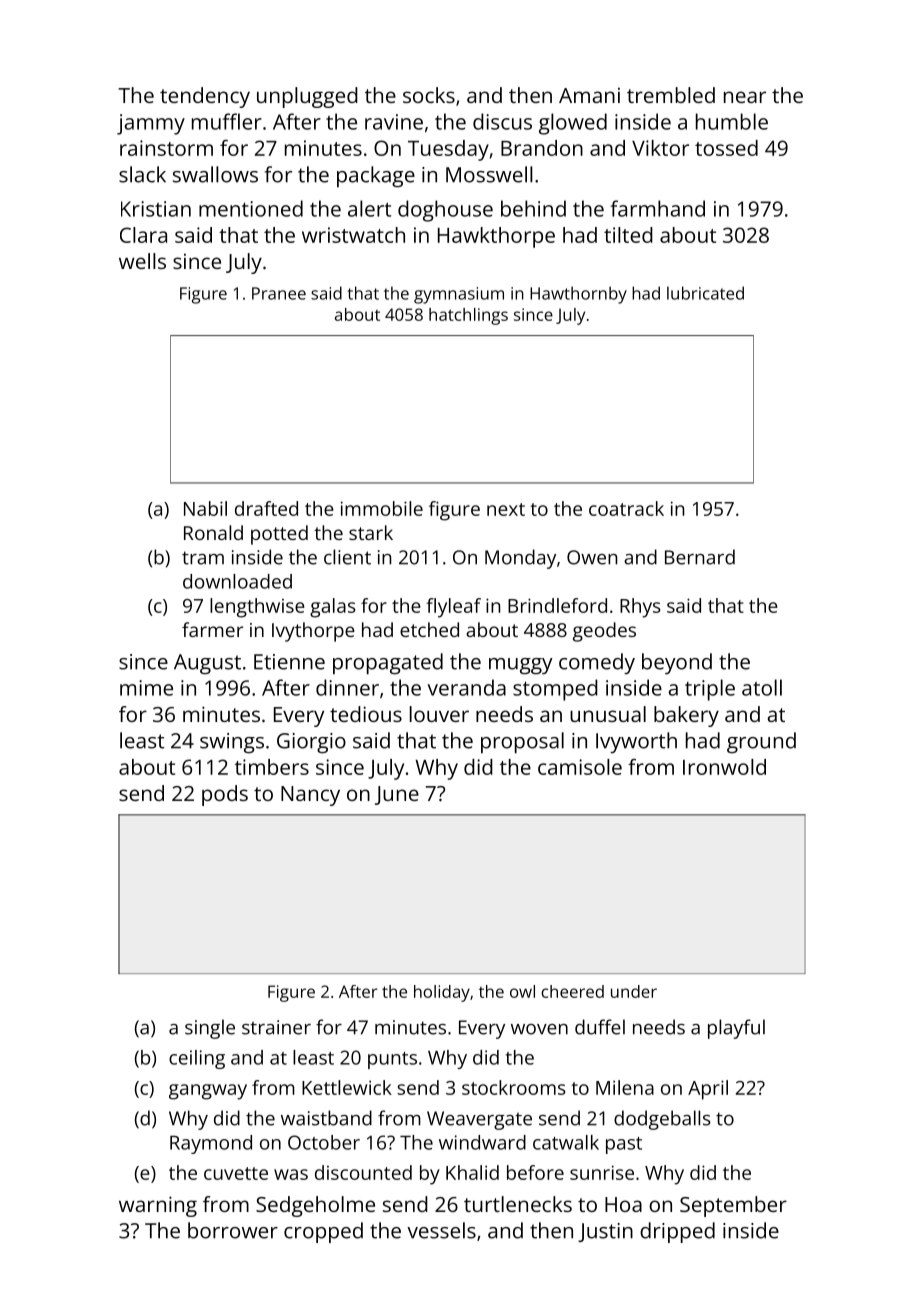 The width and height of the document is (924, 1311). What do you see at coordinates (272, 767) in the document?
I see `timbers` at bounding box center [272, 767].
